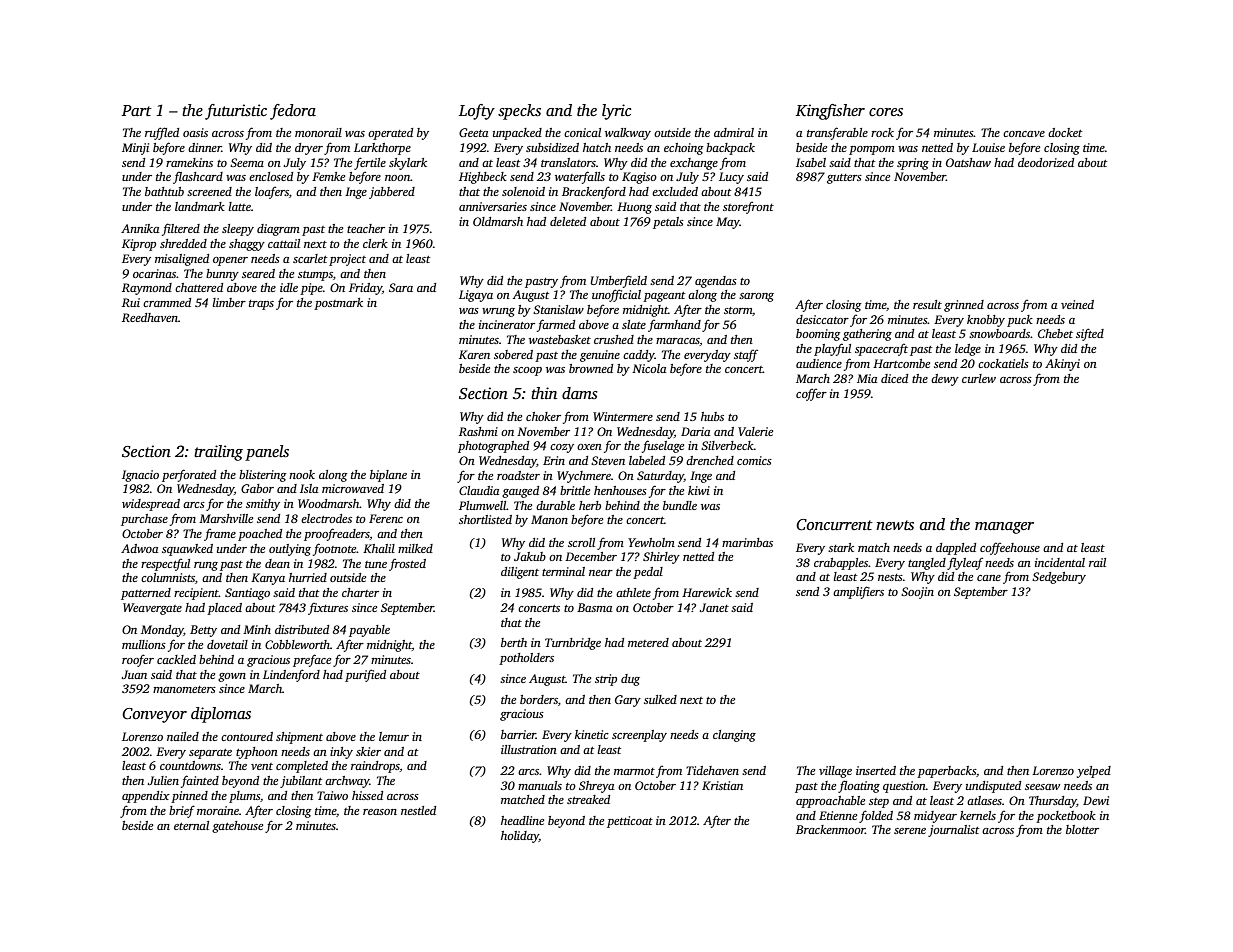 This screenshot has height=952, width=1233. What do you see at coordinates (520, 573) in the screenshot?
I see `diligent` at bounding box center [520, 573].
